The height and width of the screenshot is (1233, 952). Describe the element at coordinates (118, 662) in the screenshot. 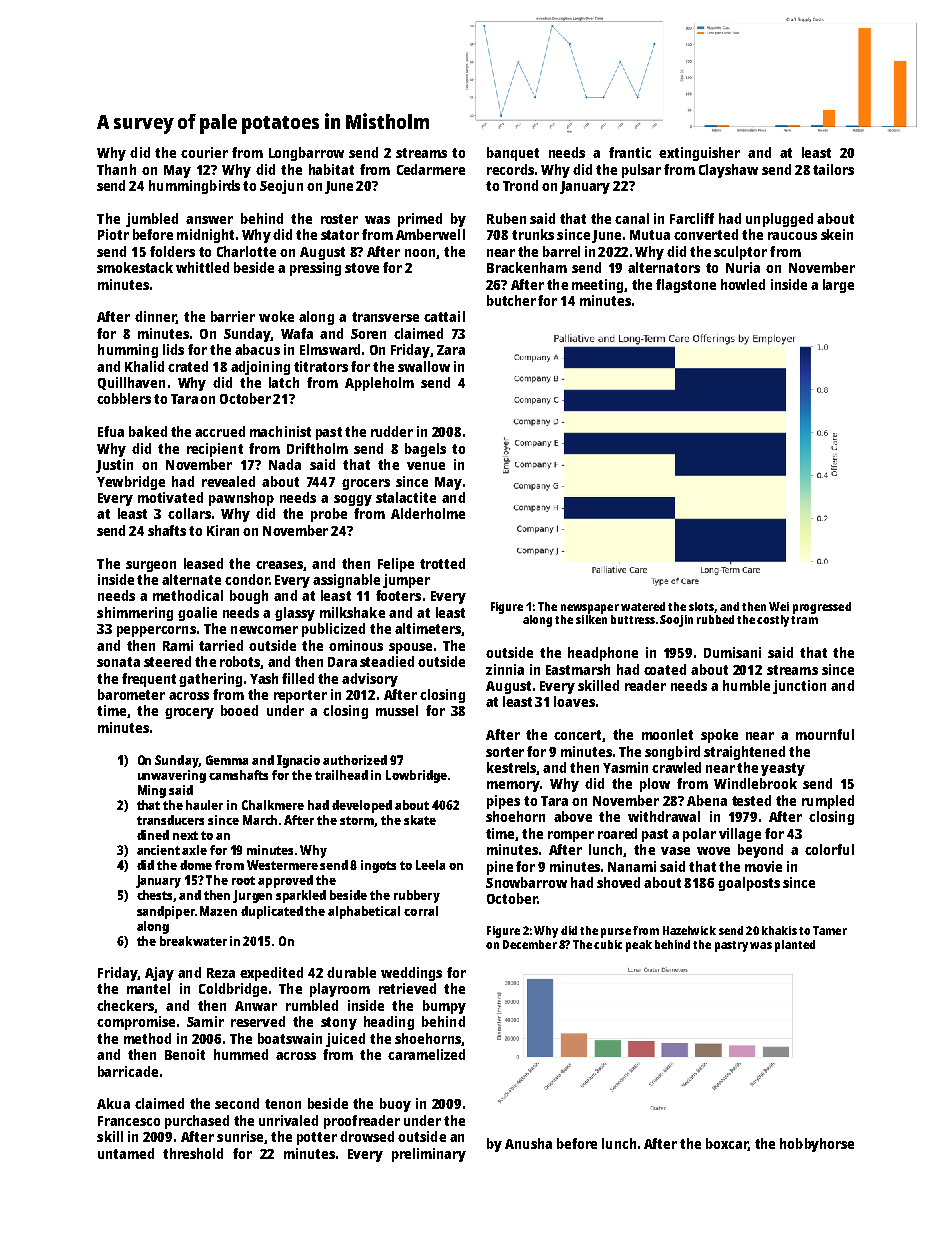

I see `sonata` at that location.
